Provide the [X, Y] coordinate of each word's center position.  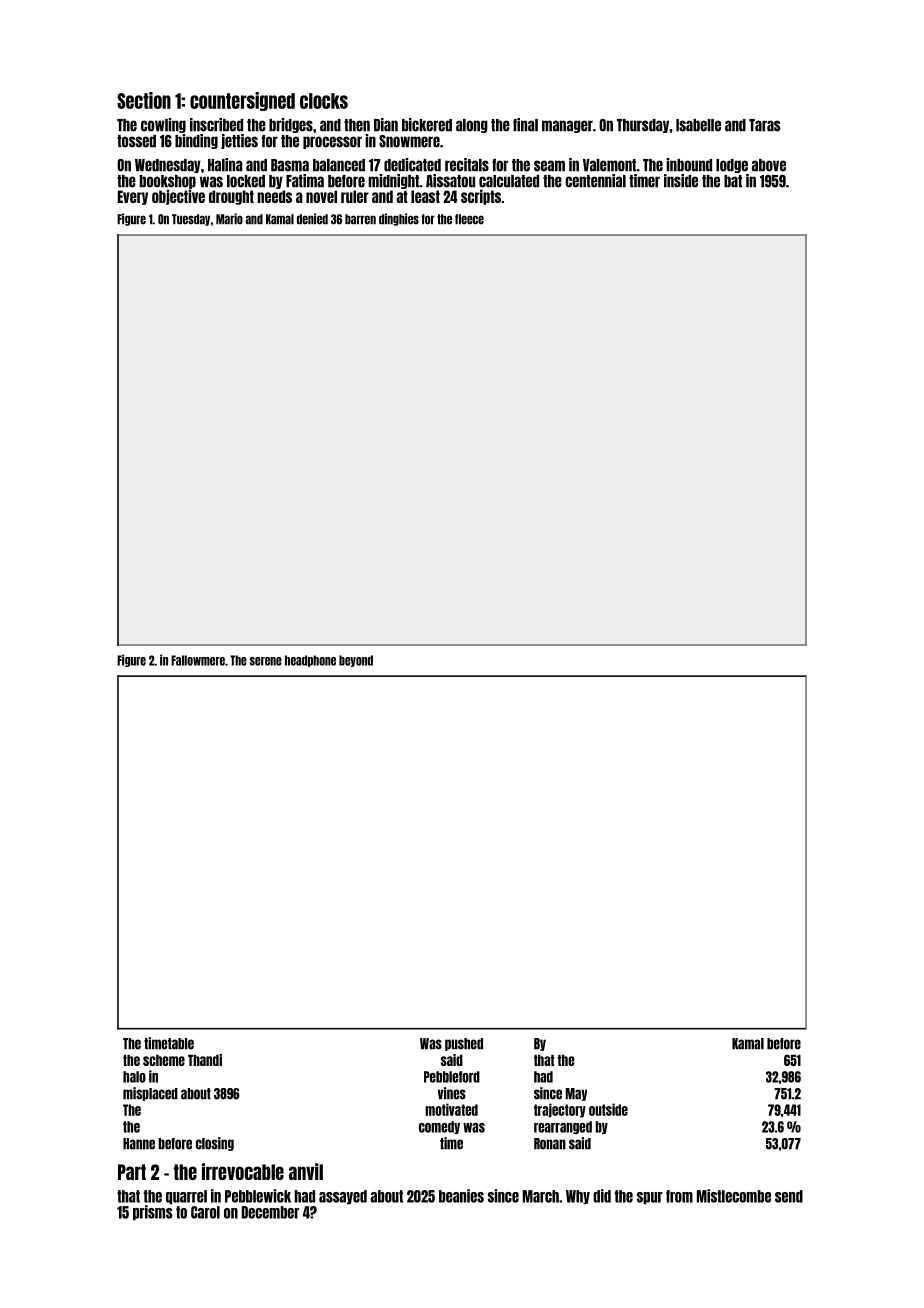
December [270, 1212]
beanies [461, 1196]
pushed [464, 1044]
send [789, 1196]
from [679, 1196]
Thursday [643, 126]
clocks [324, 101]
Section [144, 100]
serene [266, 661]
